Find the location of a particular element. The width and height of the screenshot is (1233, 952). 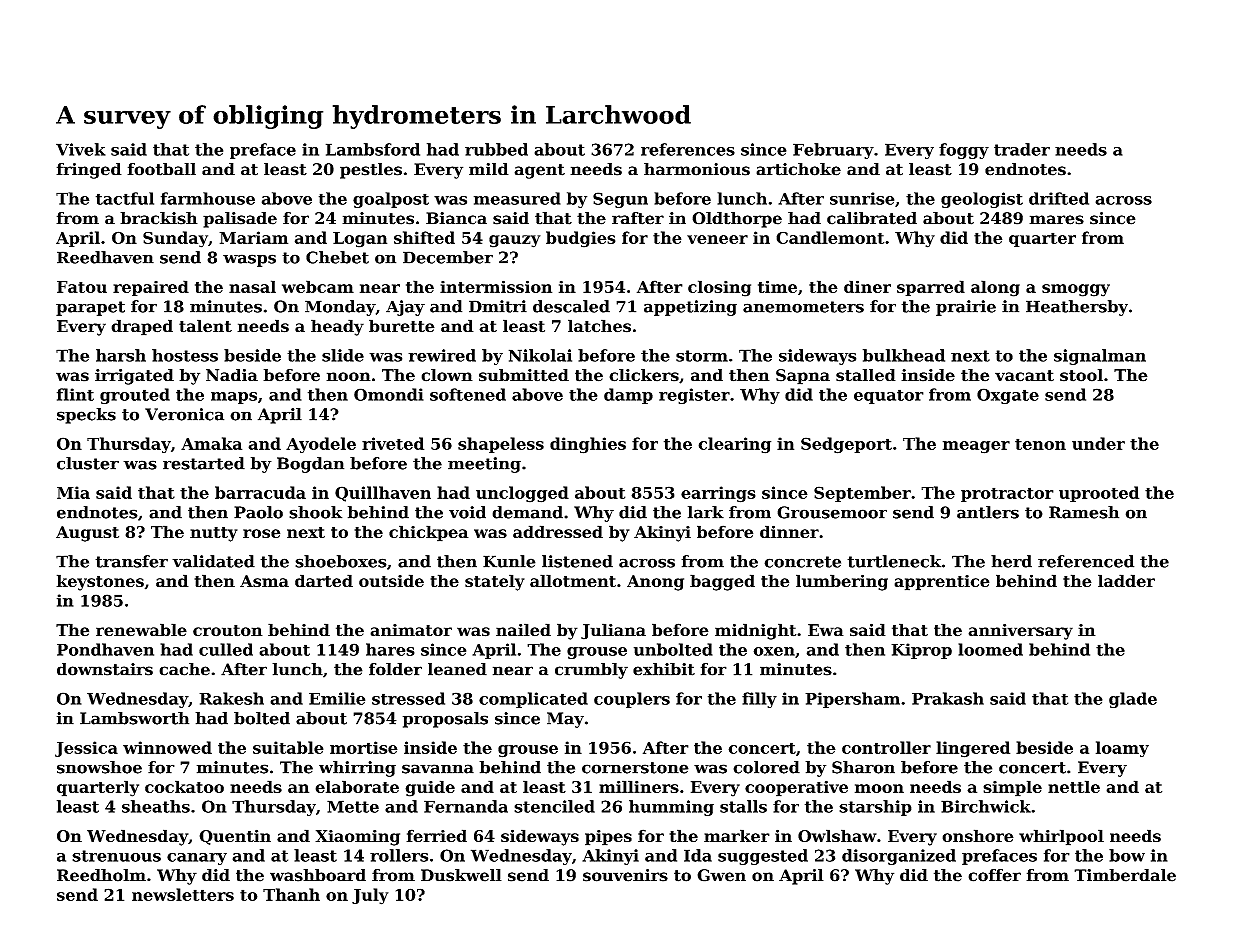

Lambsford is located at coordinates (373, 149).
